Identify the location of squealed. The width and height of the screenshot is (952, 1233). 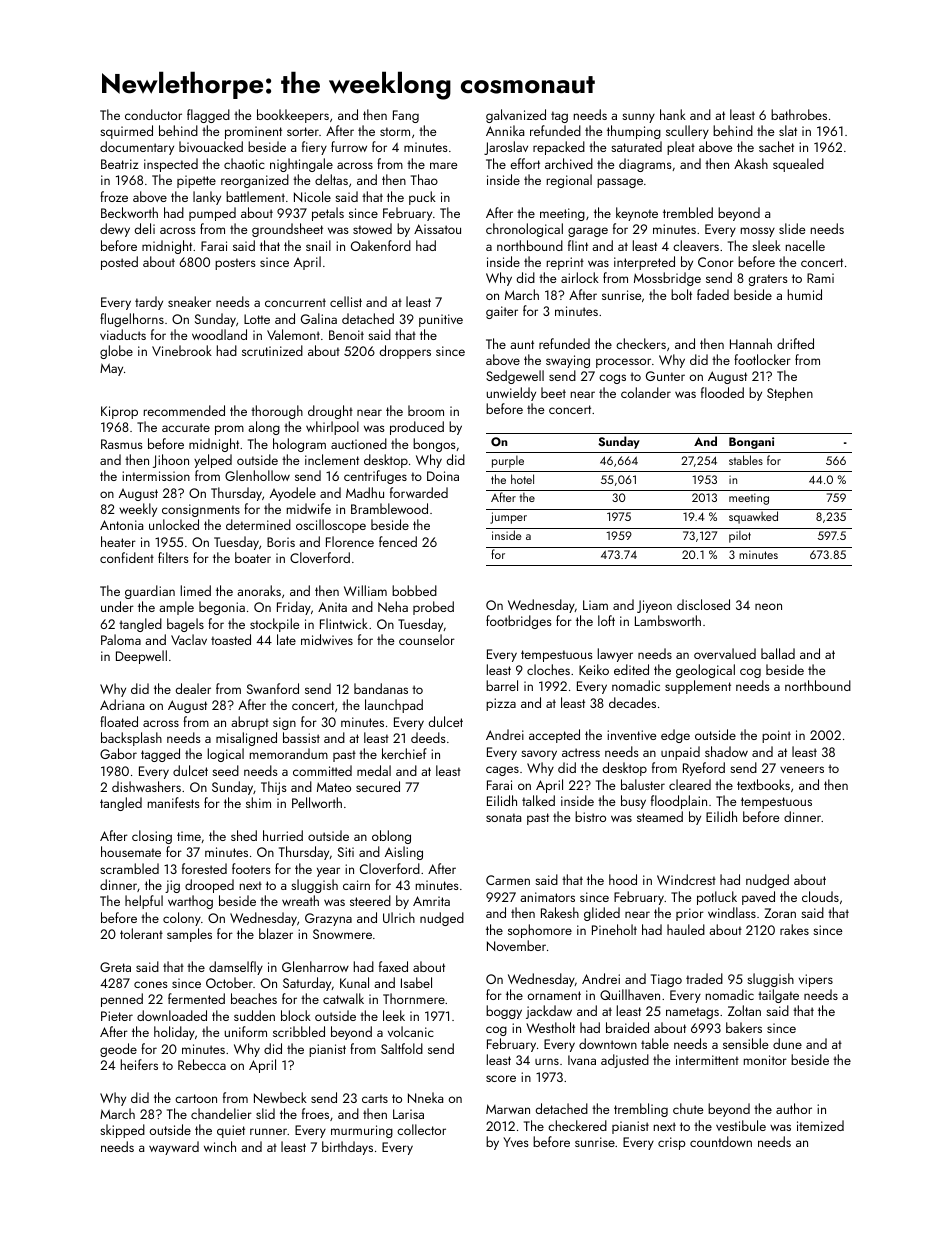
(798, 165).
